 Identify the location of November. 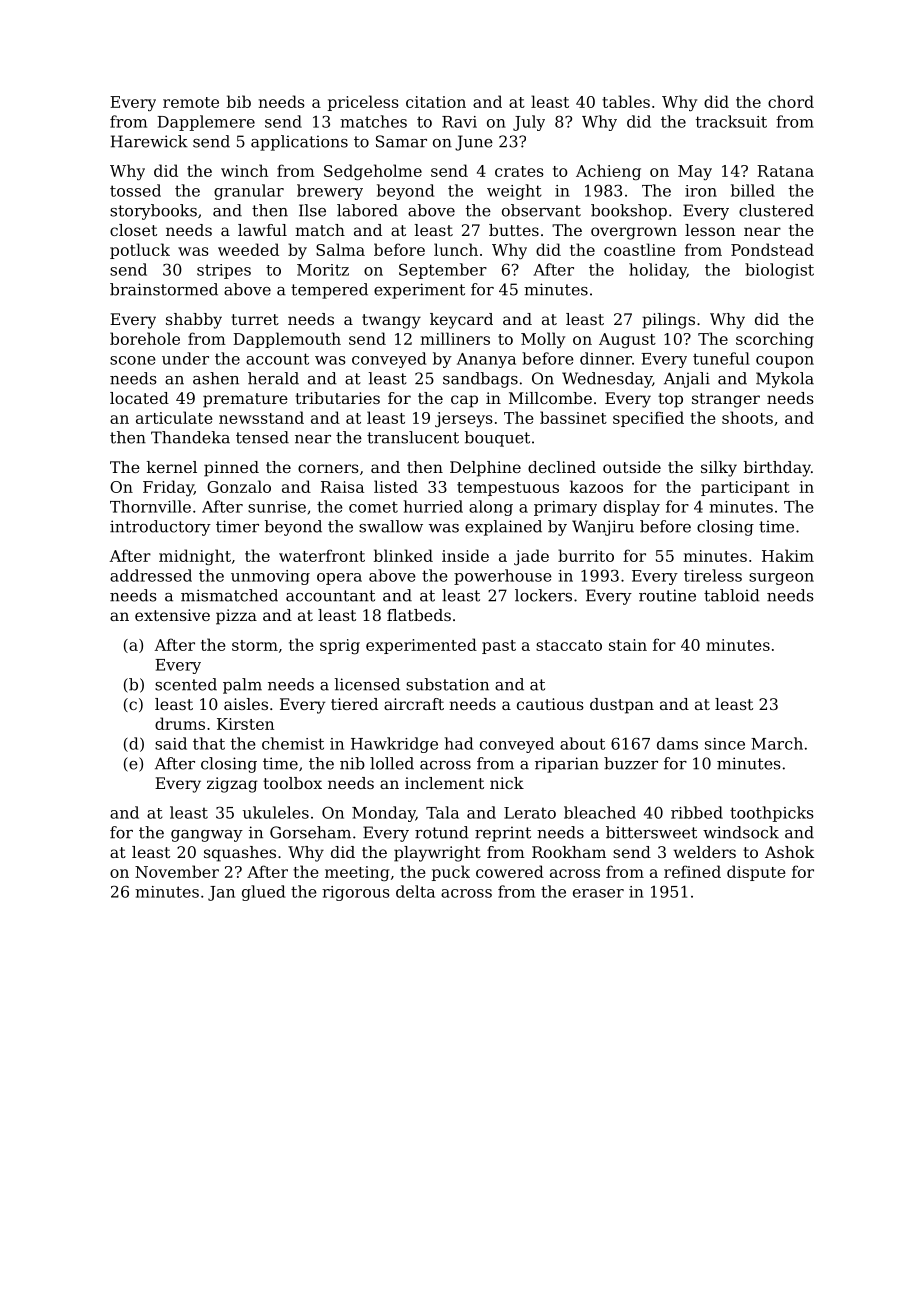
(177, 871).
